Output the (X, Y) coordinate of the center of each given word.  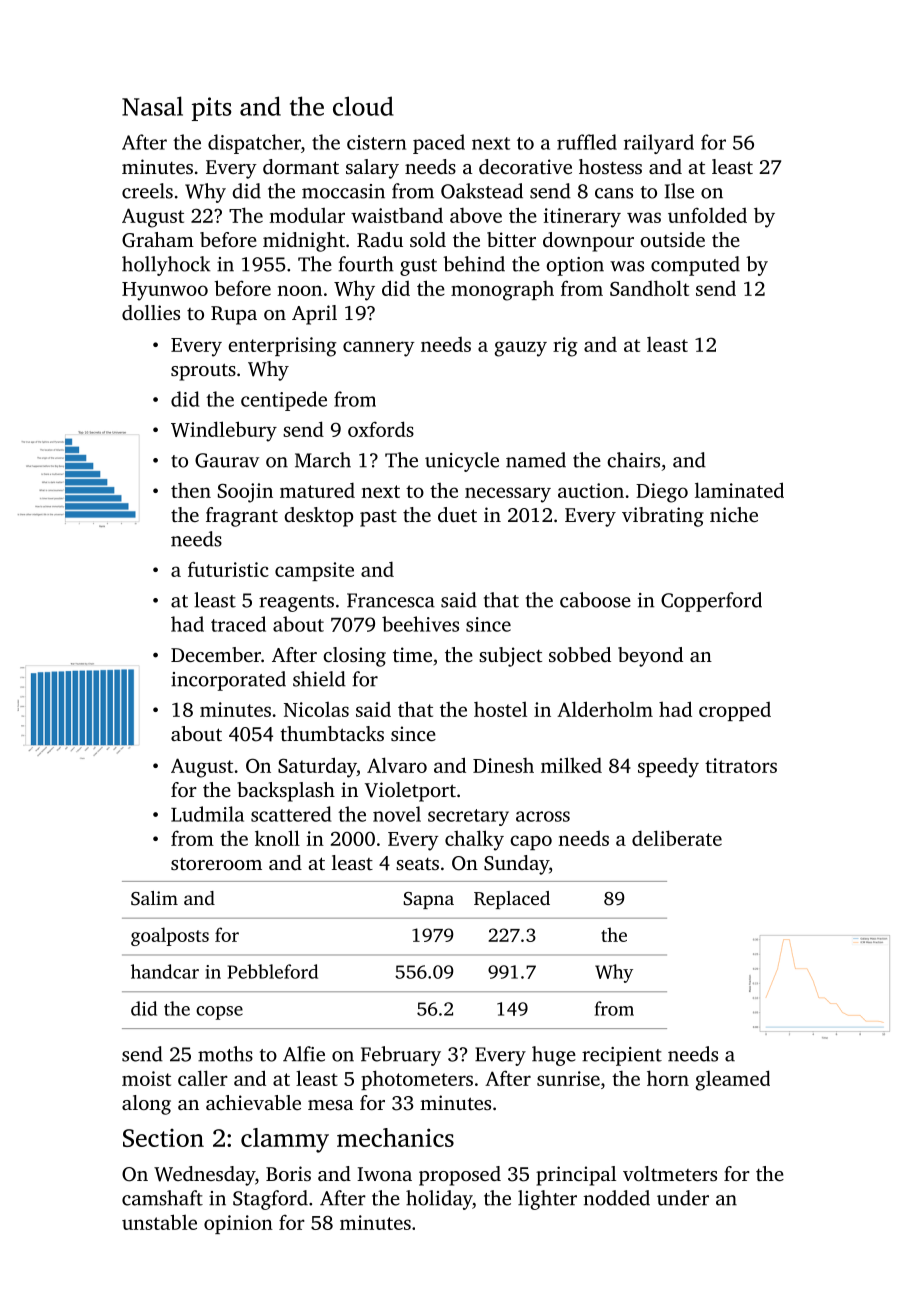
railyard (659, 144)
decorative (525, 166)
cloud (363, 106)
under (683, 1198)
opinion (238, 1224)
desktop (318, 517)
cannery (379, 349)
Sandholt (649, 288)
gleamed (732, 1080)
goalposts (170, 936)
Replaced (512, 900)
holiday (439, 1200)
